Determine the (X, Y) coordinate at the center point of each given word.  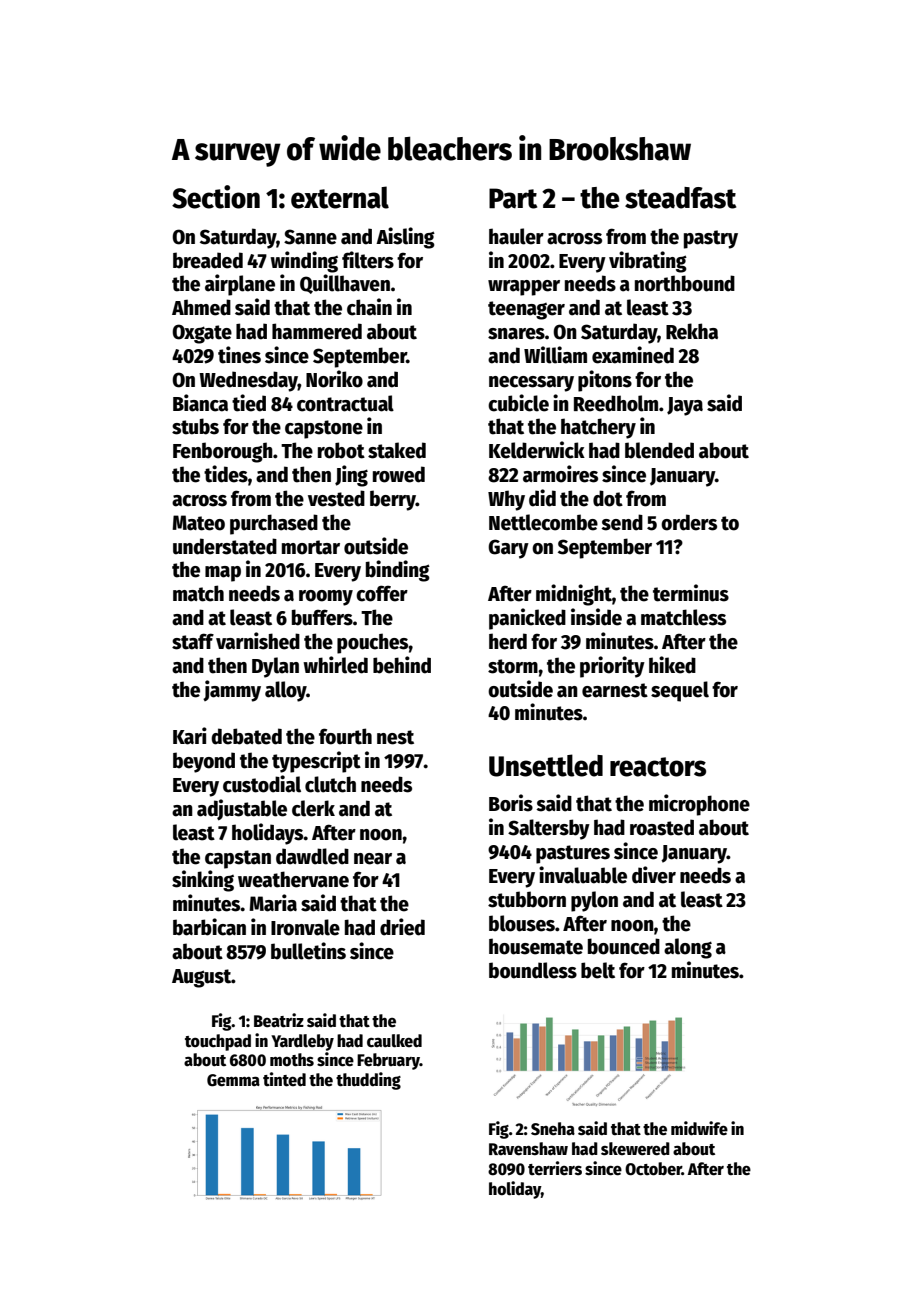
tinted (284, 1079)
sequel (680, 691)
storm (513, 666)
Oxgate (202, 334)
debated (246, 736)
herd (508, 641)
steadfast (680, 198)
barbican (209, 927)
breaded (208, 260)
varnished (258, 641)
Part (513, 198)
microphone (699, 805)
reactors (658, 767)
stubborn (527, 899)
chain (369, 307)
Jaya (685, 406)
